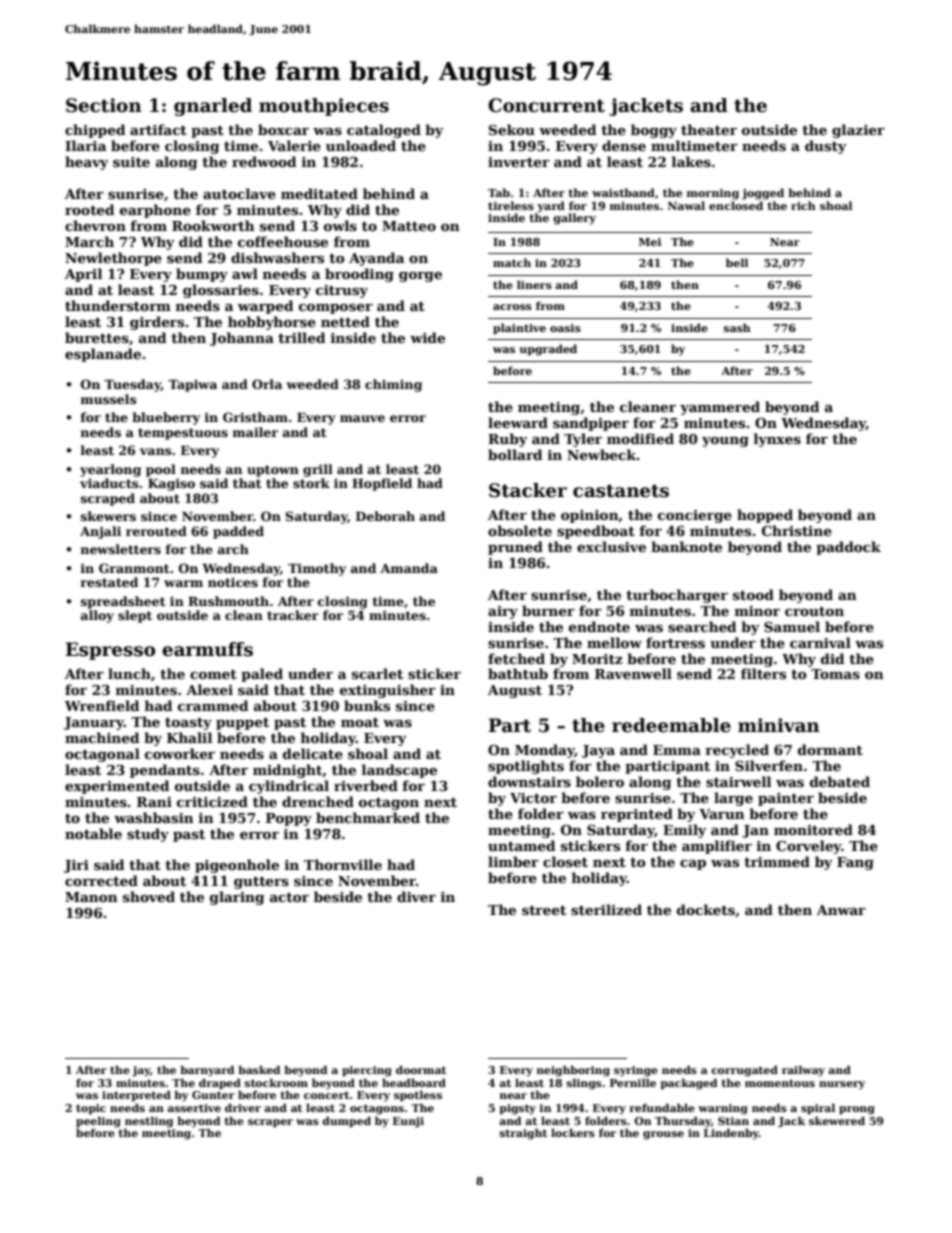 This screenshot has width=952, height=1233. I want to click on awl, so click(245, 273).
